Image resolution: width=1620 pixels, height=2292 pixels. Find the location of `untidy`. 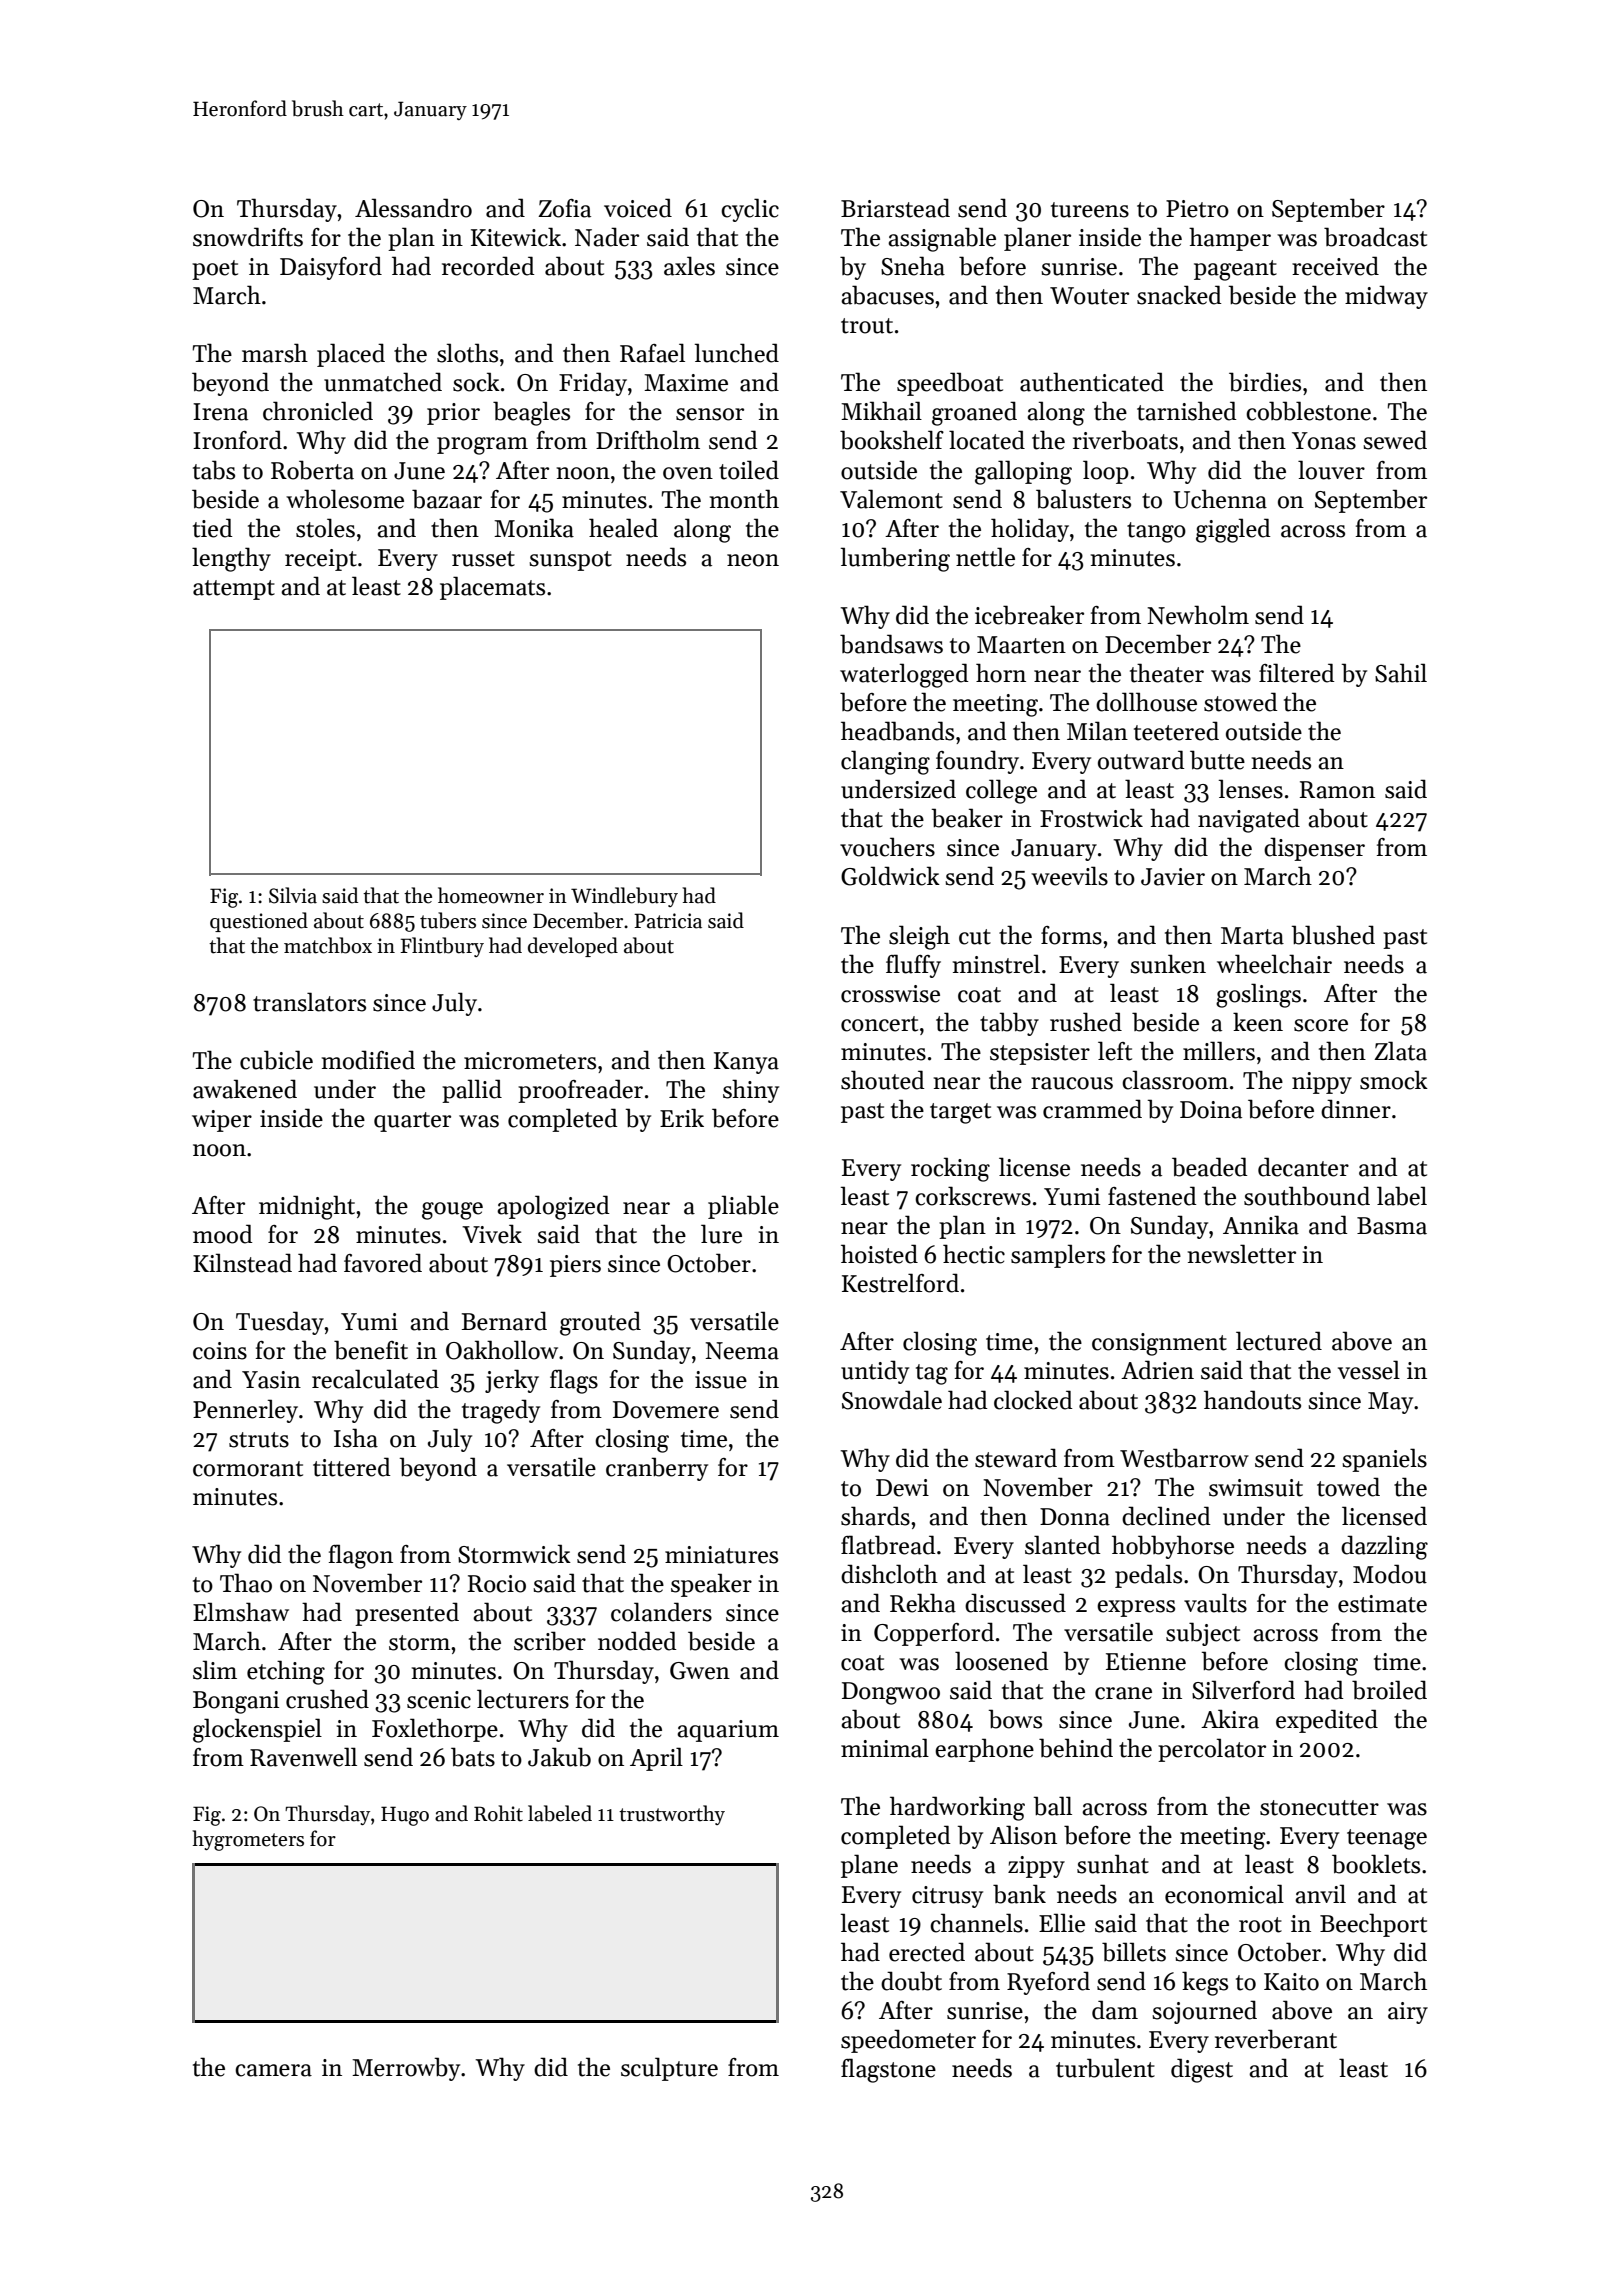

untidy is located at coordinates (875, 1372).
